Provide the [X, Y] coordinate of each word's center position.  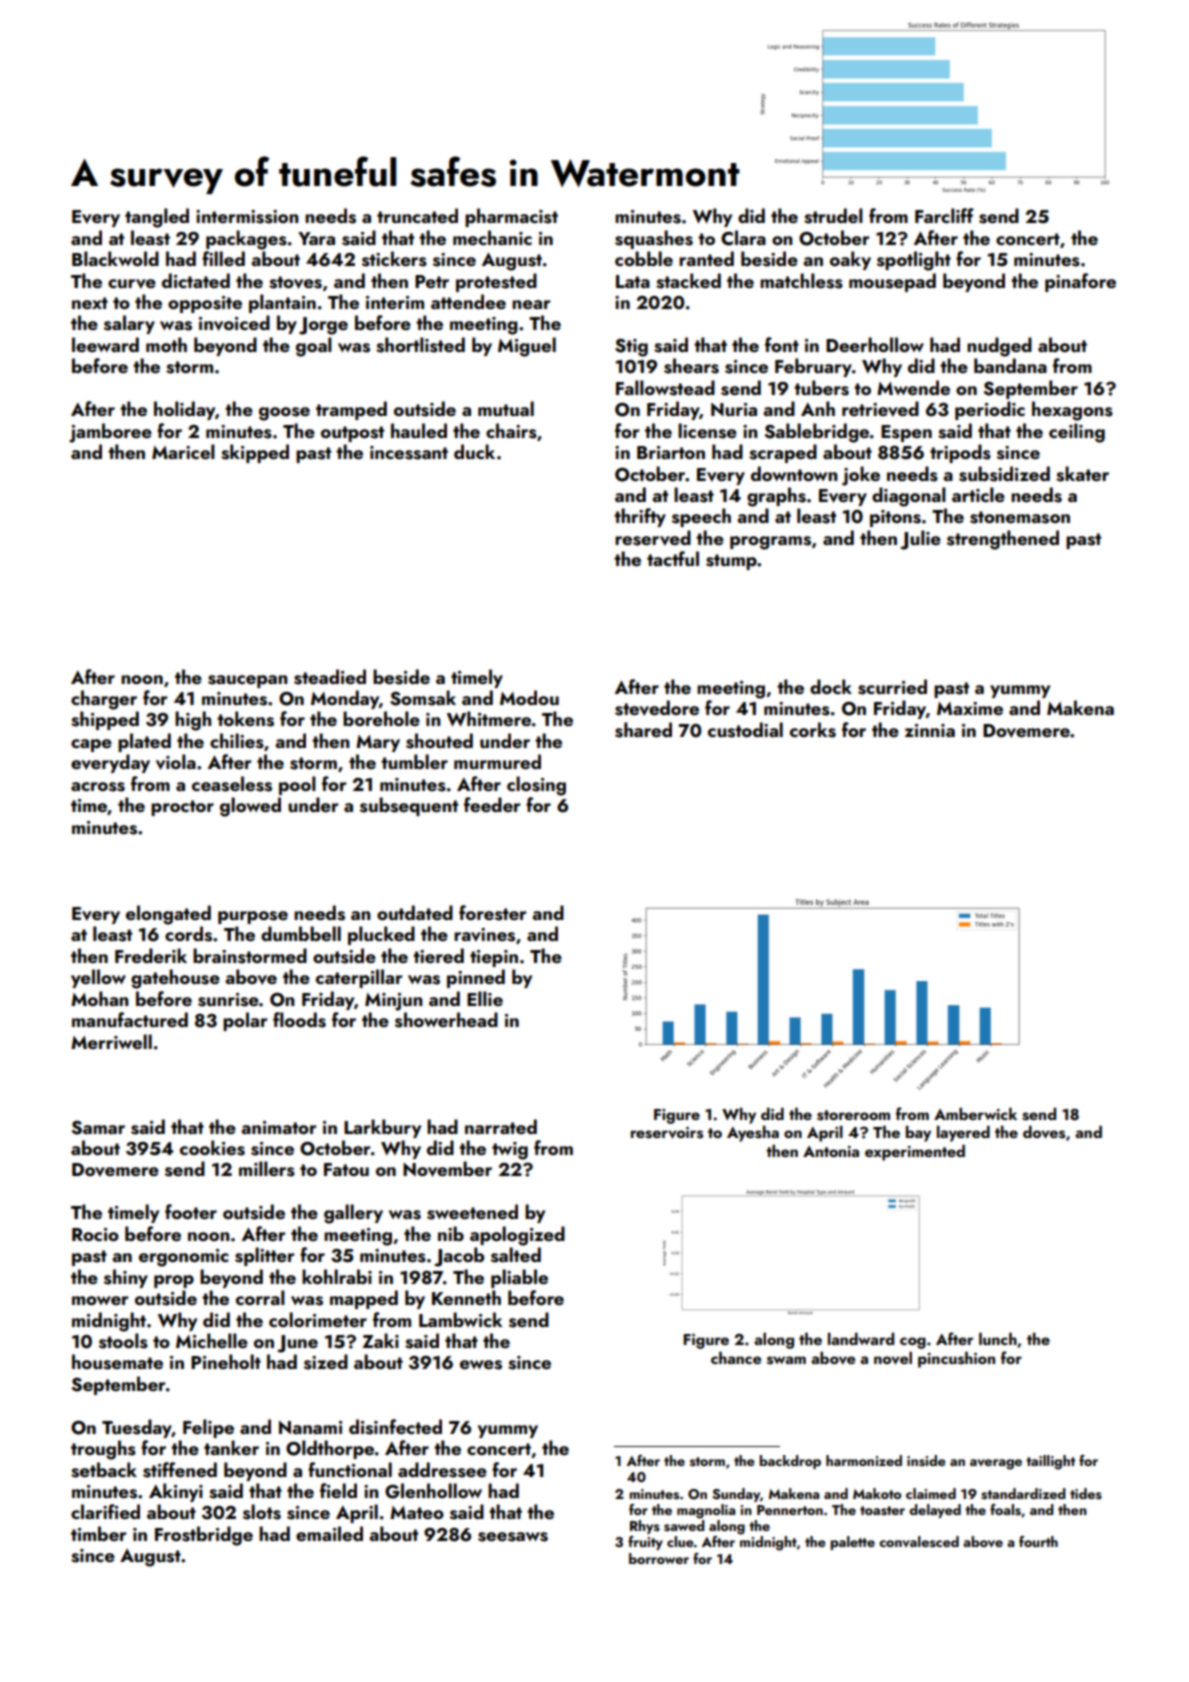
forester [493, 913]
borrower [659, 1558]
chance [736, 1357]
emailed [329, 1533]
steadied [330, 677]
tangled [157, 218]
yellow [98, 978]
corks [813, 730]
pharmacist [511, 217]
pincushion [956, 1359]
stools [123, 1341]
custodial [745, 730]
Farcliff [944, 215]
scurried [892, 687]
